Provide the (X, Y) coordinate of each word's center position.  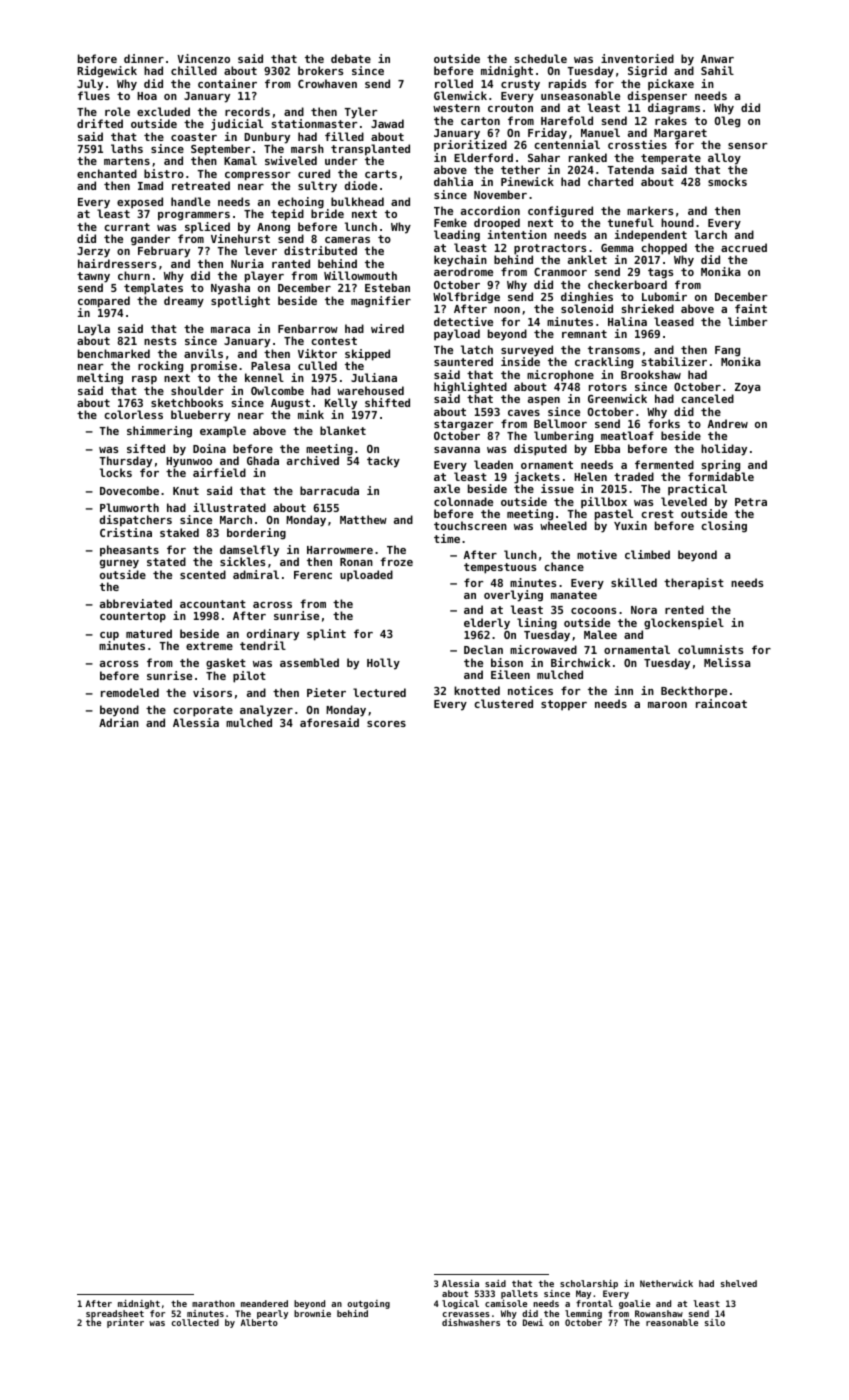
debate (351, 58)
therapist (694, 584)
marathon (213, 1303)
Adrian (119, 722)
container (227, 83)
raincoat (721, 703)
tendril (263, 645)
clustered (503, 703)
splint (326, 635)
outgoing (368, 1304)
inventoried (637, 58)
